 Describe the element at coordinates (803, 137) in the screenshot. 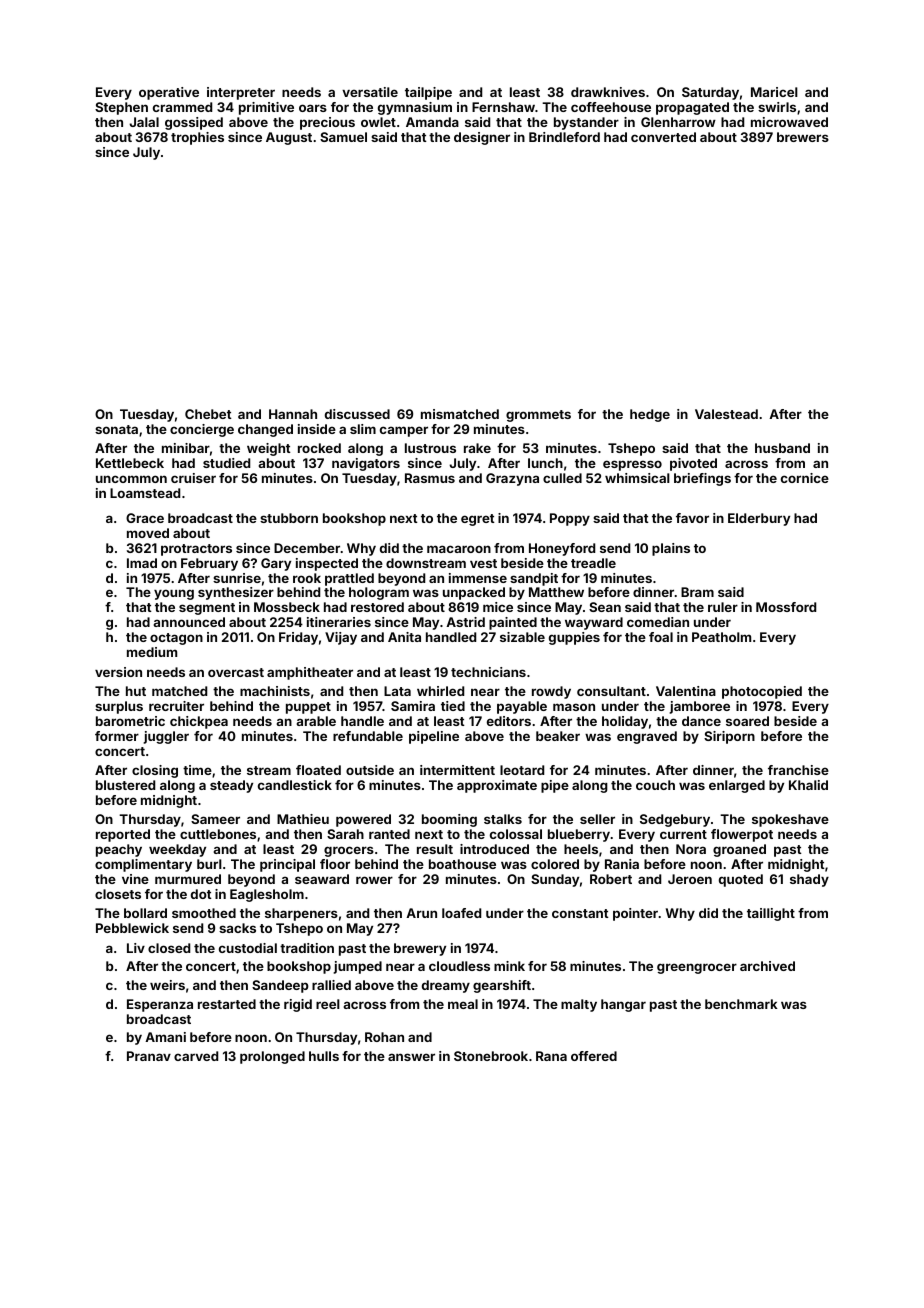

I see `brewers` at that location.
